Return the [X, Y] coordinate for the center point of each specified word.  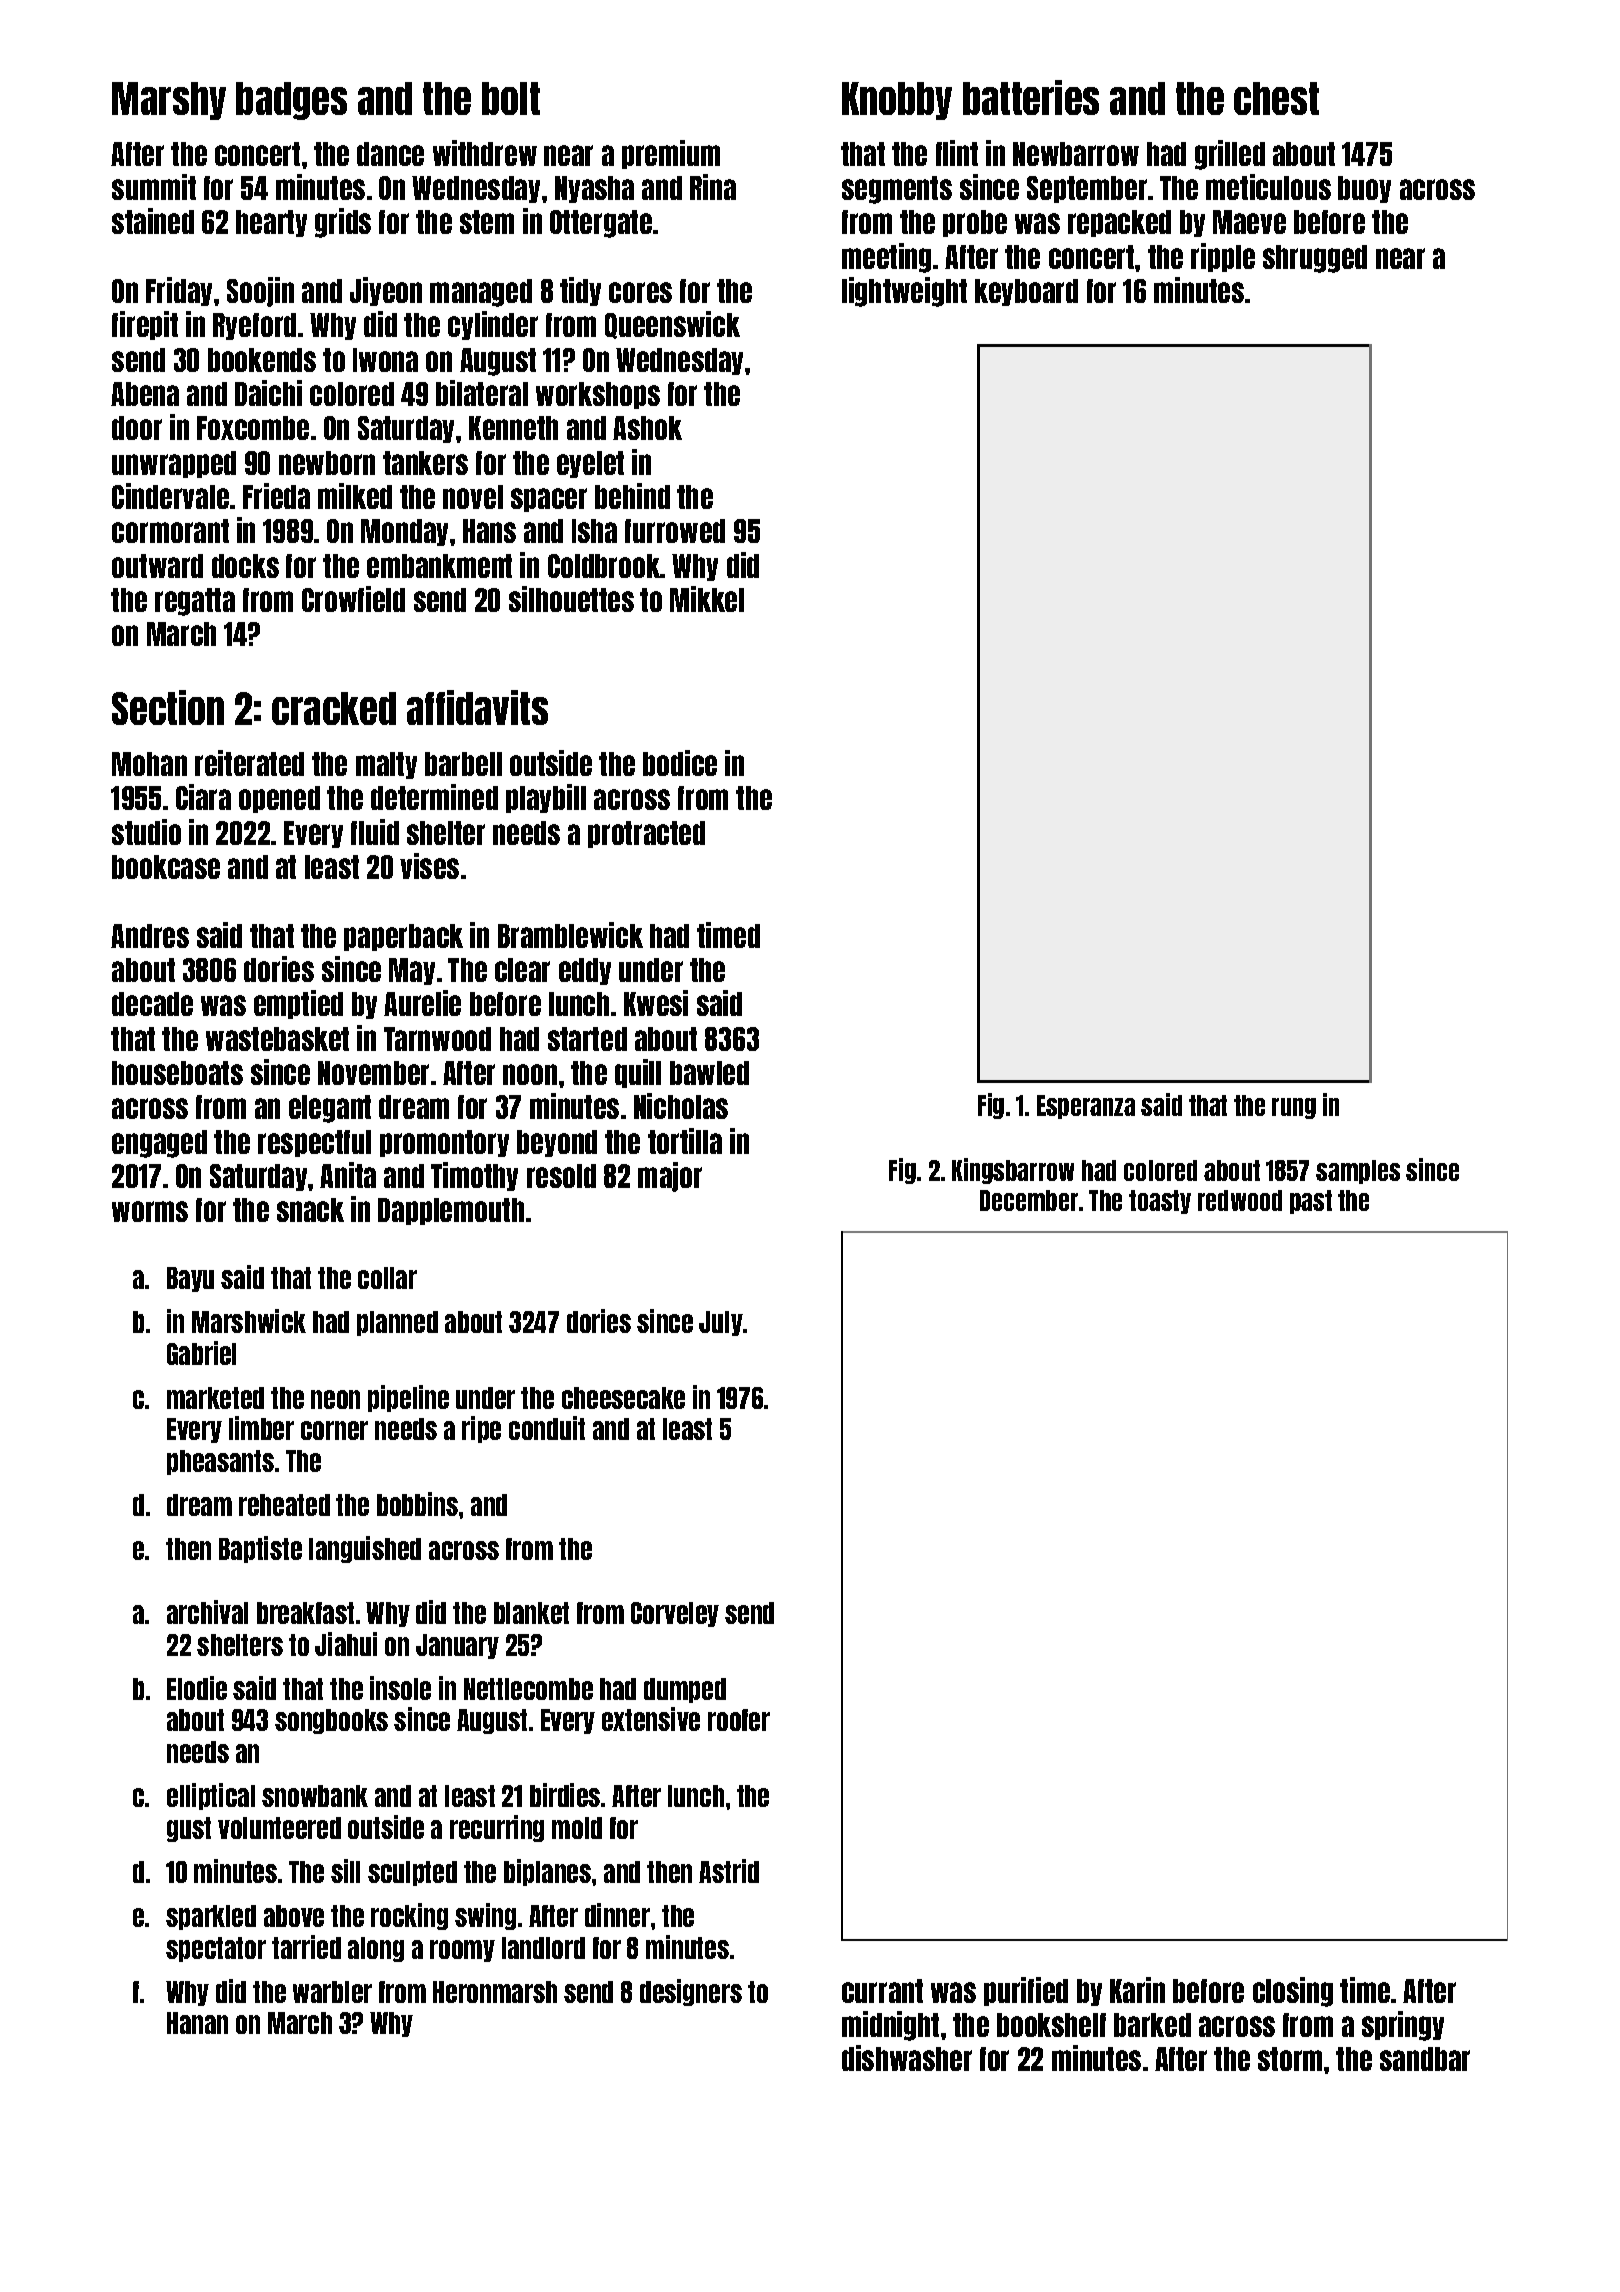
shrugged [1315, 259]
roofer [739, 1720]
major [670, 1177]
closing [1293, 1992]
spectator [216, 1949]
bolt [511, 98]
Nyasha [594, 189]
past [1311, 1202]
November [373, 1073]
